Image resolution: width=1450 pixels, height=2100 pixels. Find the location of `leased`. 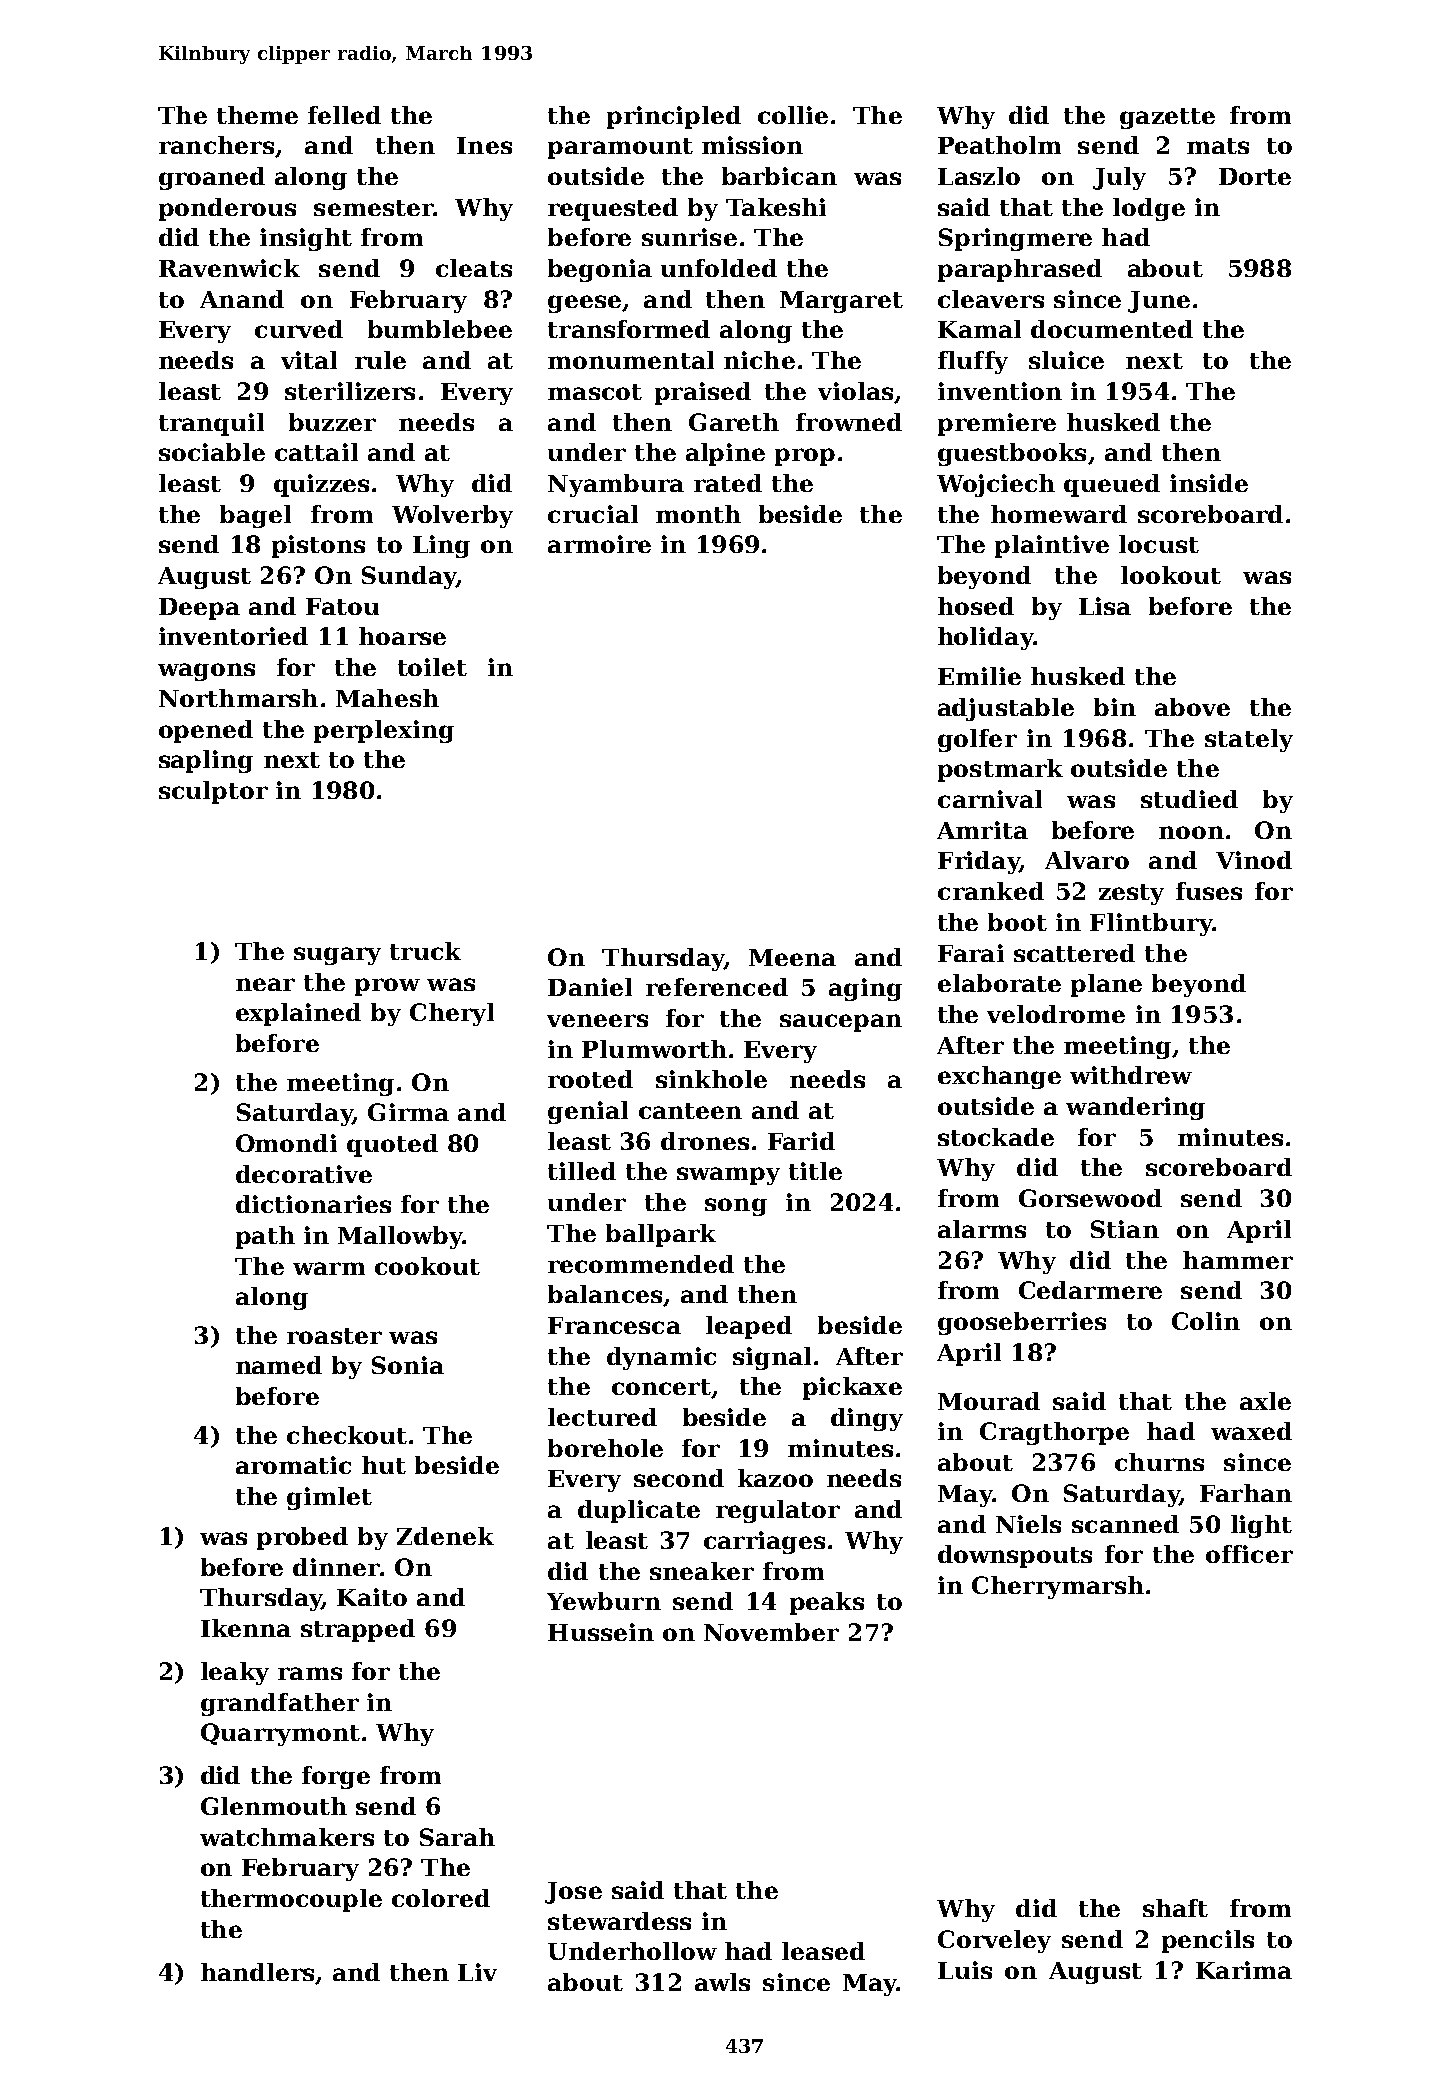

leased is located at coordinates (823, 1951).
